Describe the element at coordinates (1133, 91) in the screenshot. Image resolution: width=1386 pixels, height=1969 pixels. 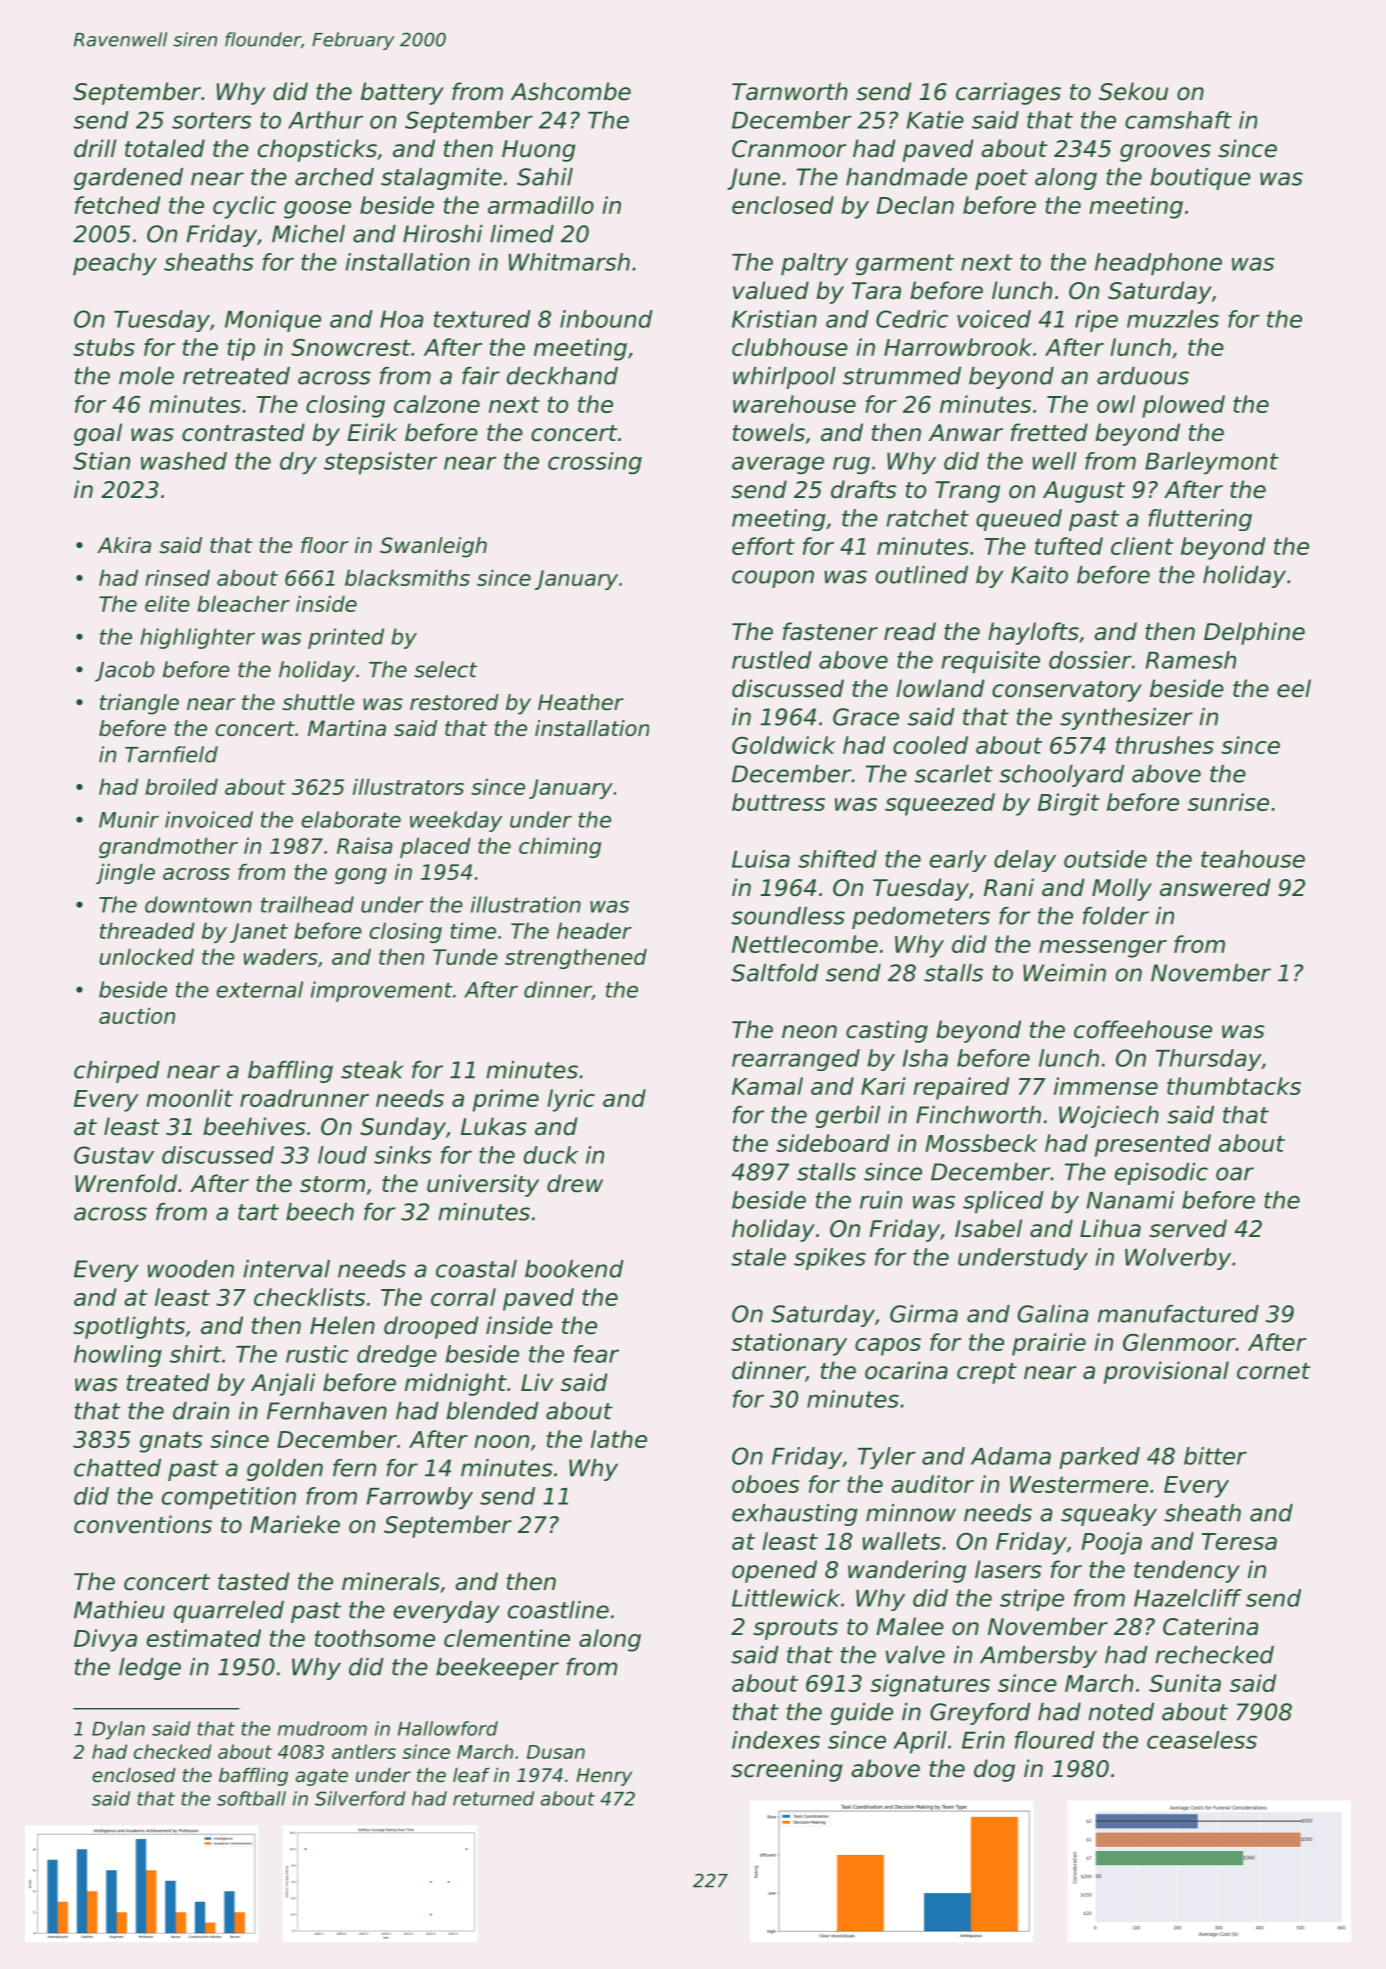
I see `Sekou` at that location.
